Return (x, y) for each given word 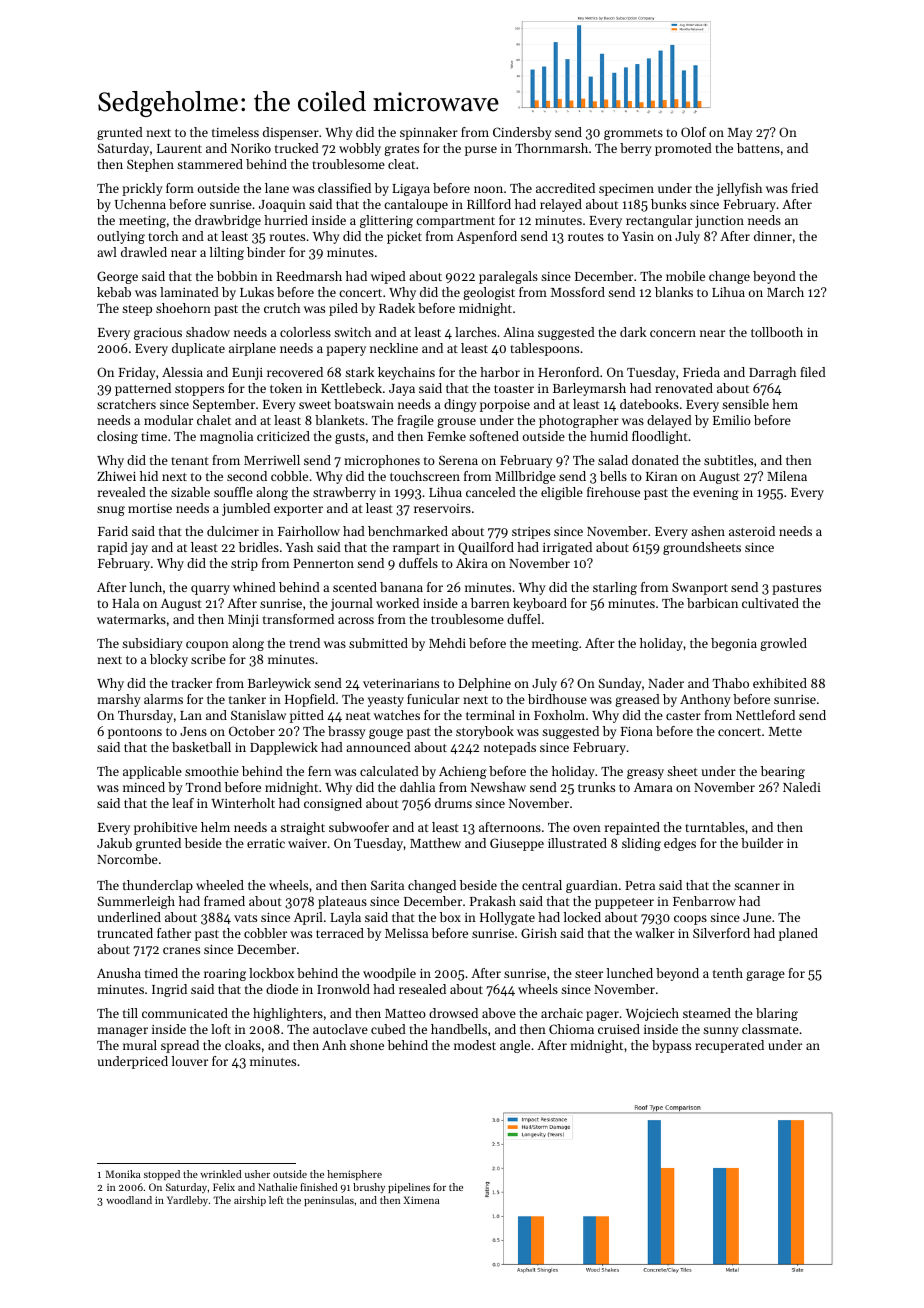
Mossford (578, 292)
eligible (562, 493)
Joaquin (282, 206)
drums (453, 803)
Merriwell (272, 460)
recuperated (729, 1046)
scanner (757, 886)
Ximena (421, 1200)
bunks (668, 204)
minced (144, 787)
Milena (787, 476)
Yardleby (187, 1201)
